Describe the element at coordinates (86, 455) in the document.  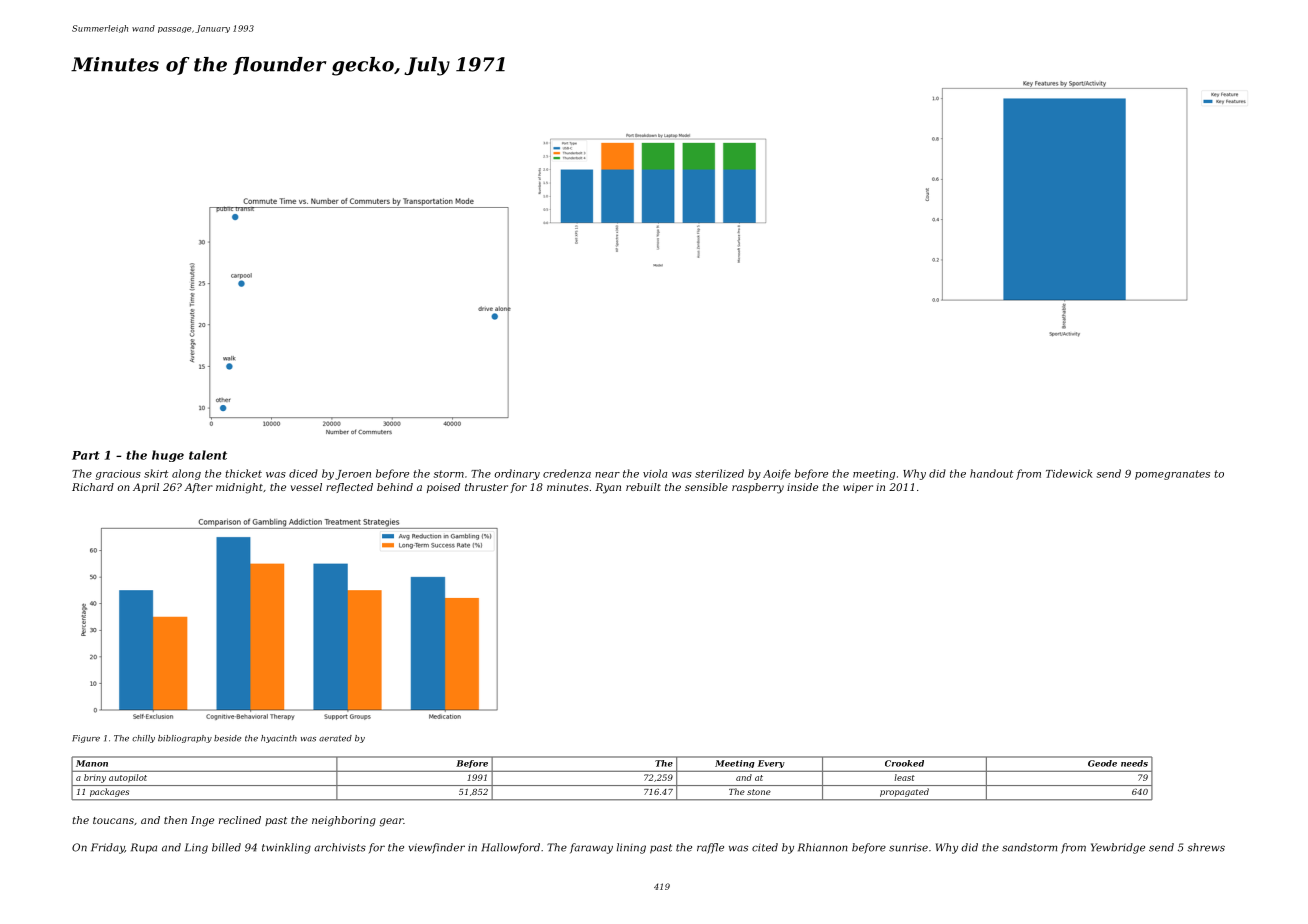
I see `Part` at that location.
